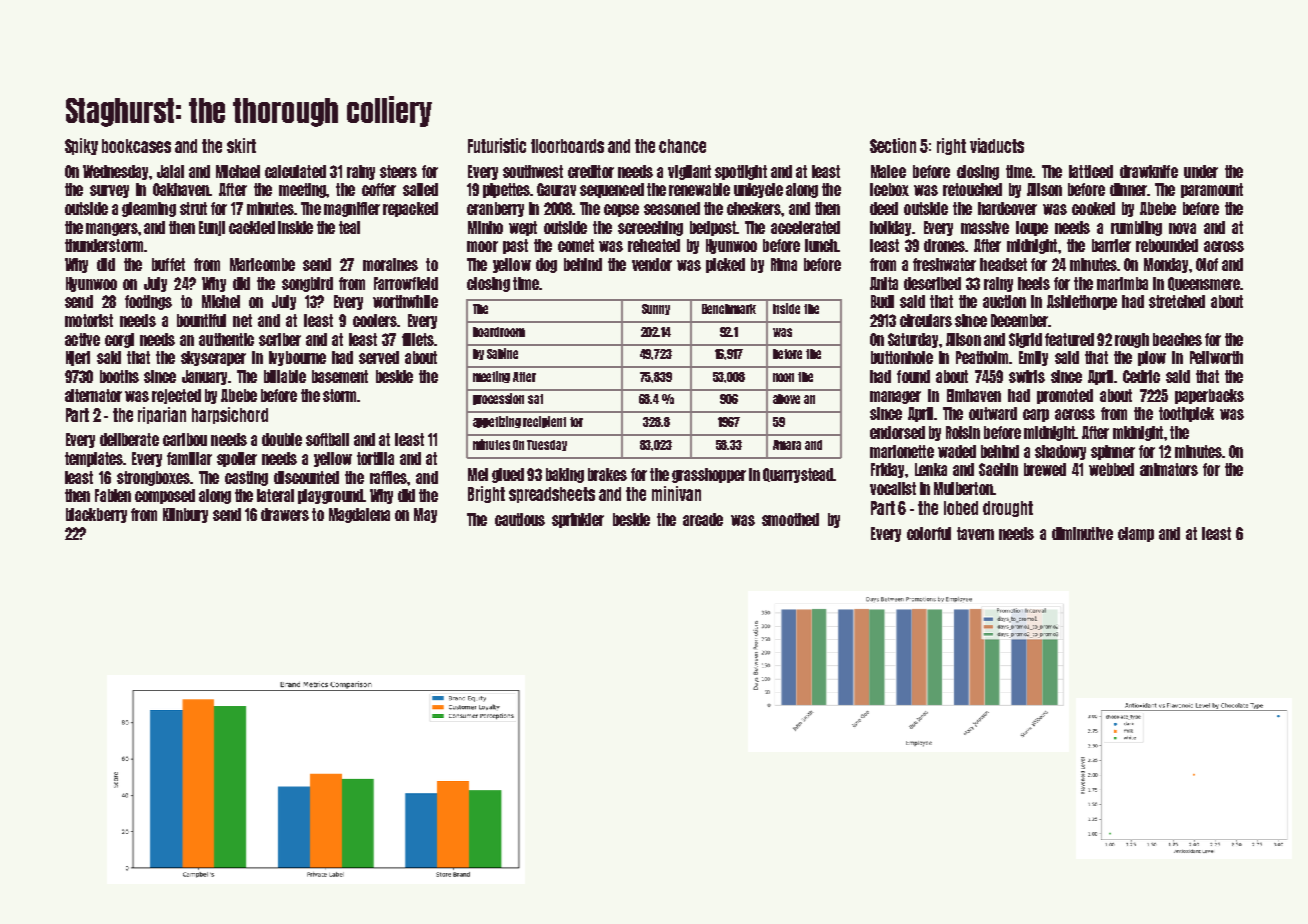 The image size is (1308, 924). I want to click on skirt, so click(241, 145).
